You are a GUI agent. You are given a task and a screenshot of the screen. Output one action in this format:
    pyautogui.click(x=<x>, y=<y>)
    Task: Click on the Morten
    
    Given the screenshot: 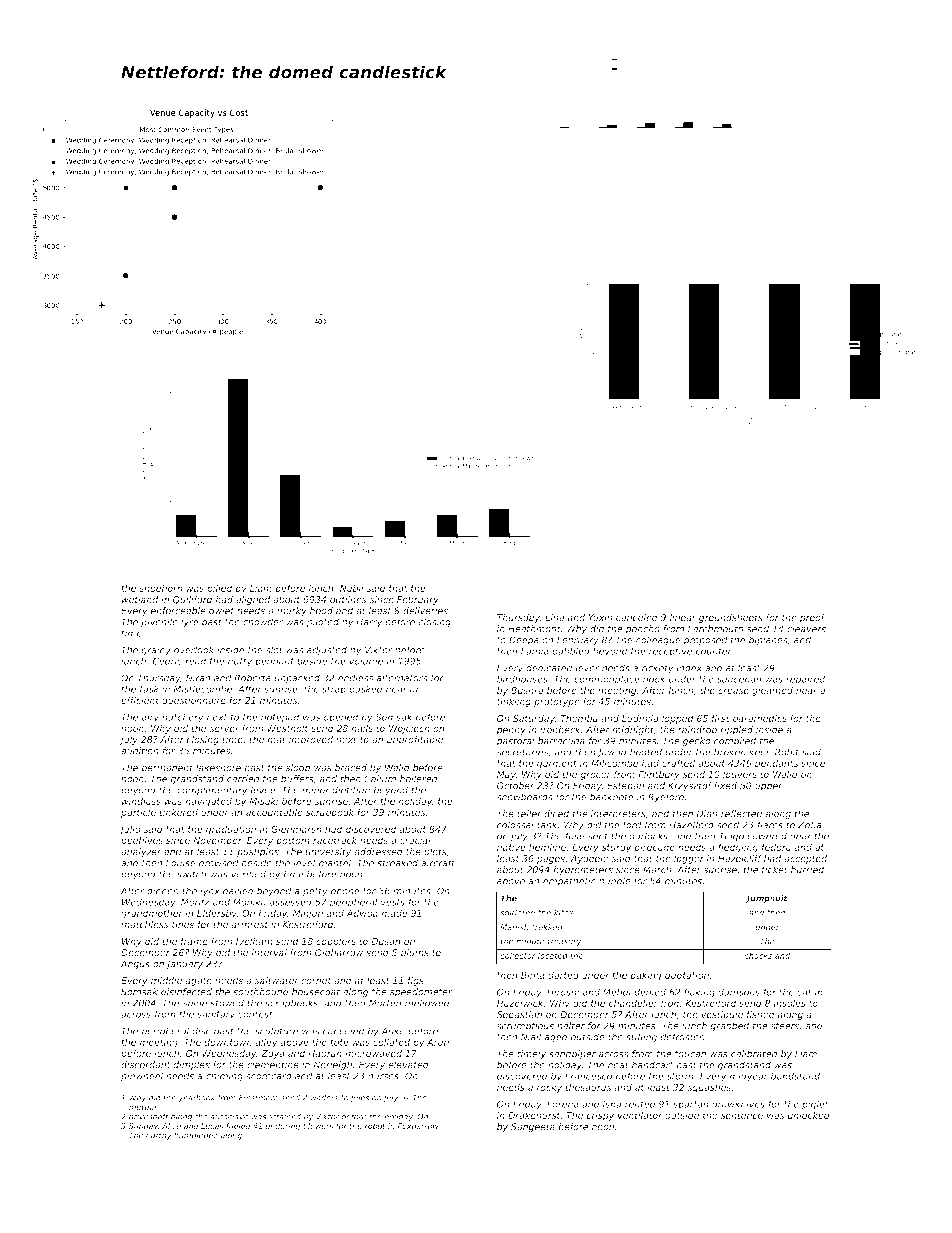 What is the action you would take?
    pyautogui.click(x=385, y=1003)
